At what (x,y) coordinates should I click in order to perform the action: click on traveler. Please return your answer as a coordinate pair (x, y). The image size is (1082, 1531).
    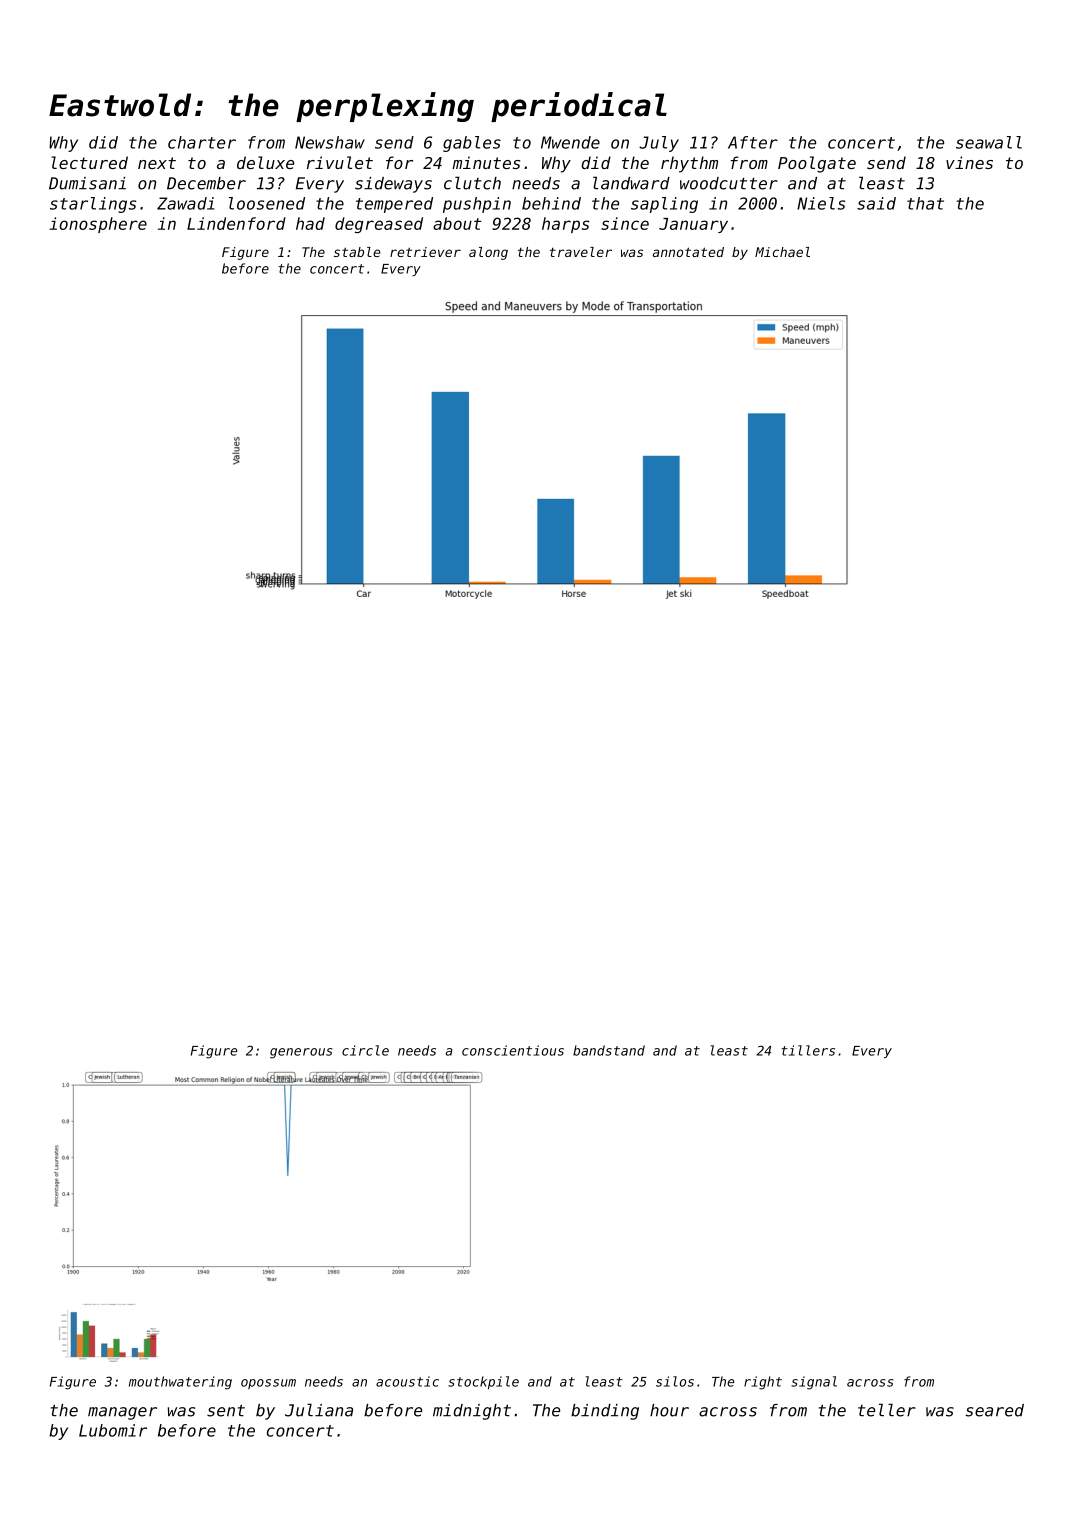
    Looking at the image, I should click on (581, 252).
